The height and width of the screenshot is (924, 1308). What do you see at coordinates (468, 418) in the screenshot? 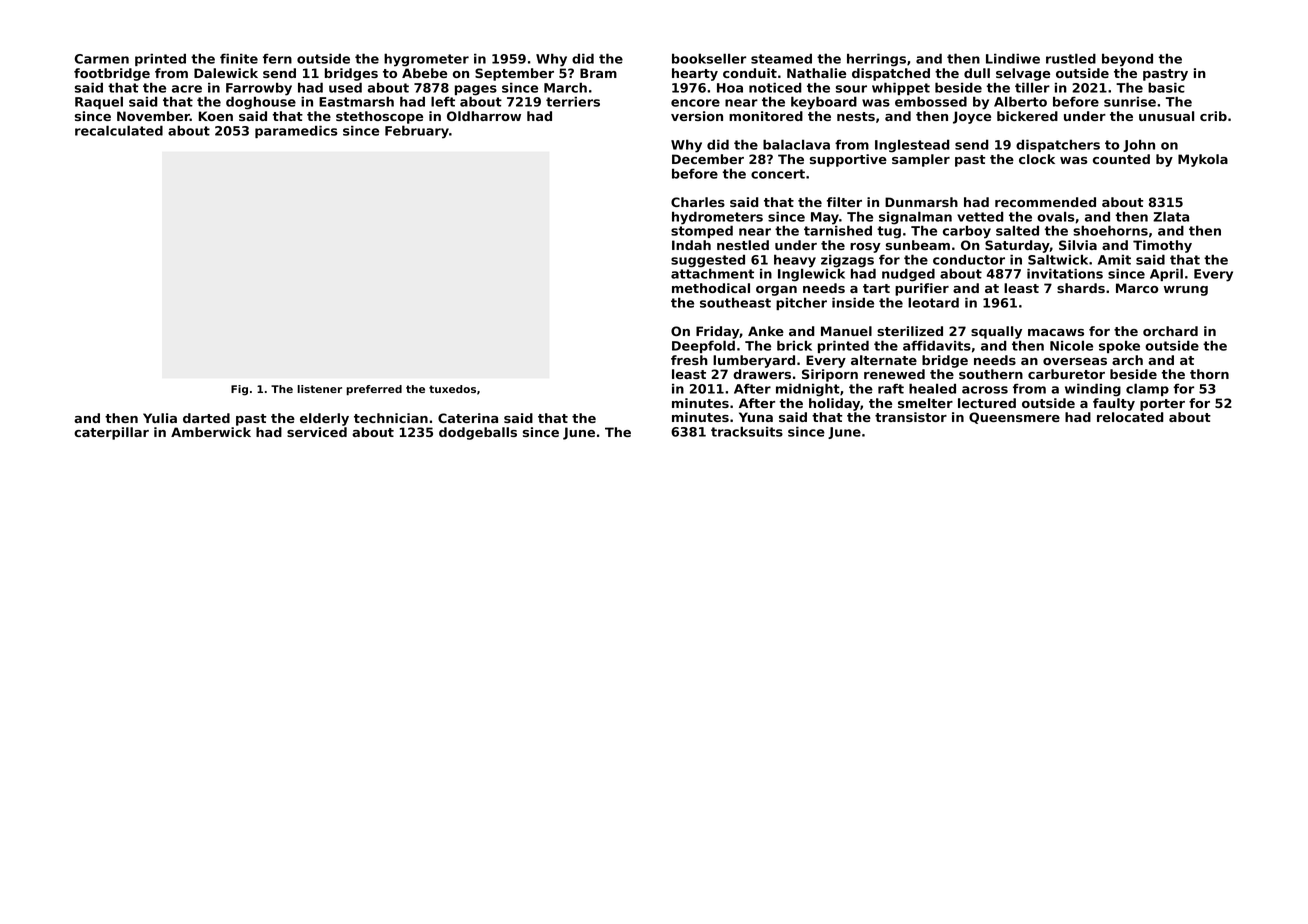
I see `Caterina` at bounding box center [468, 418].
